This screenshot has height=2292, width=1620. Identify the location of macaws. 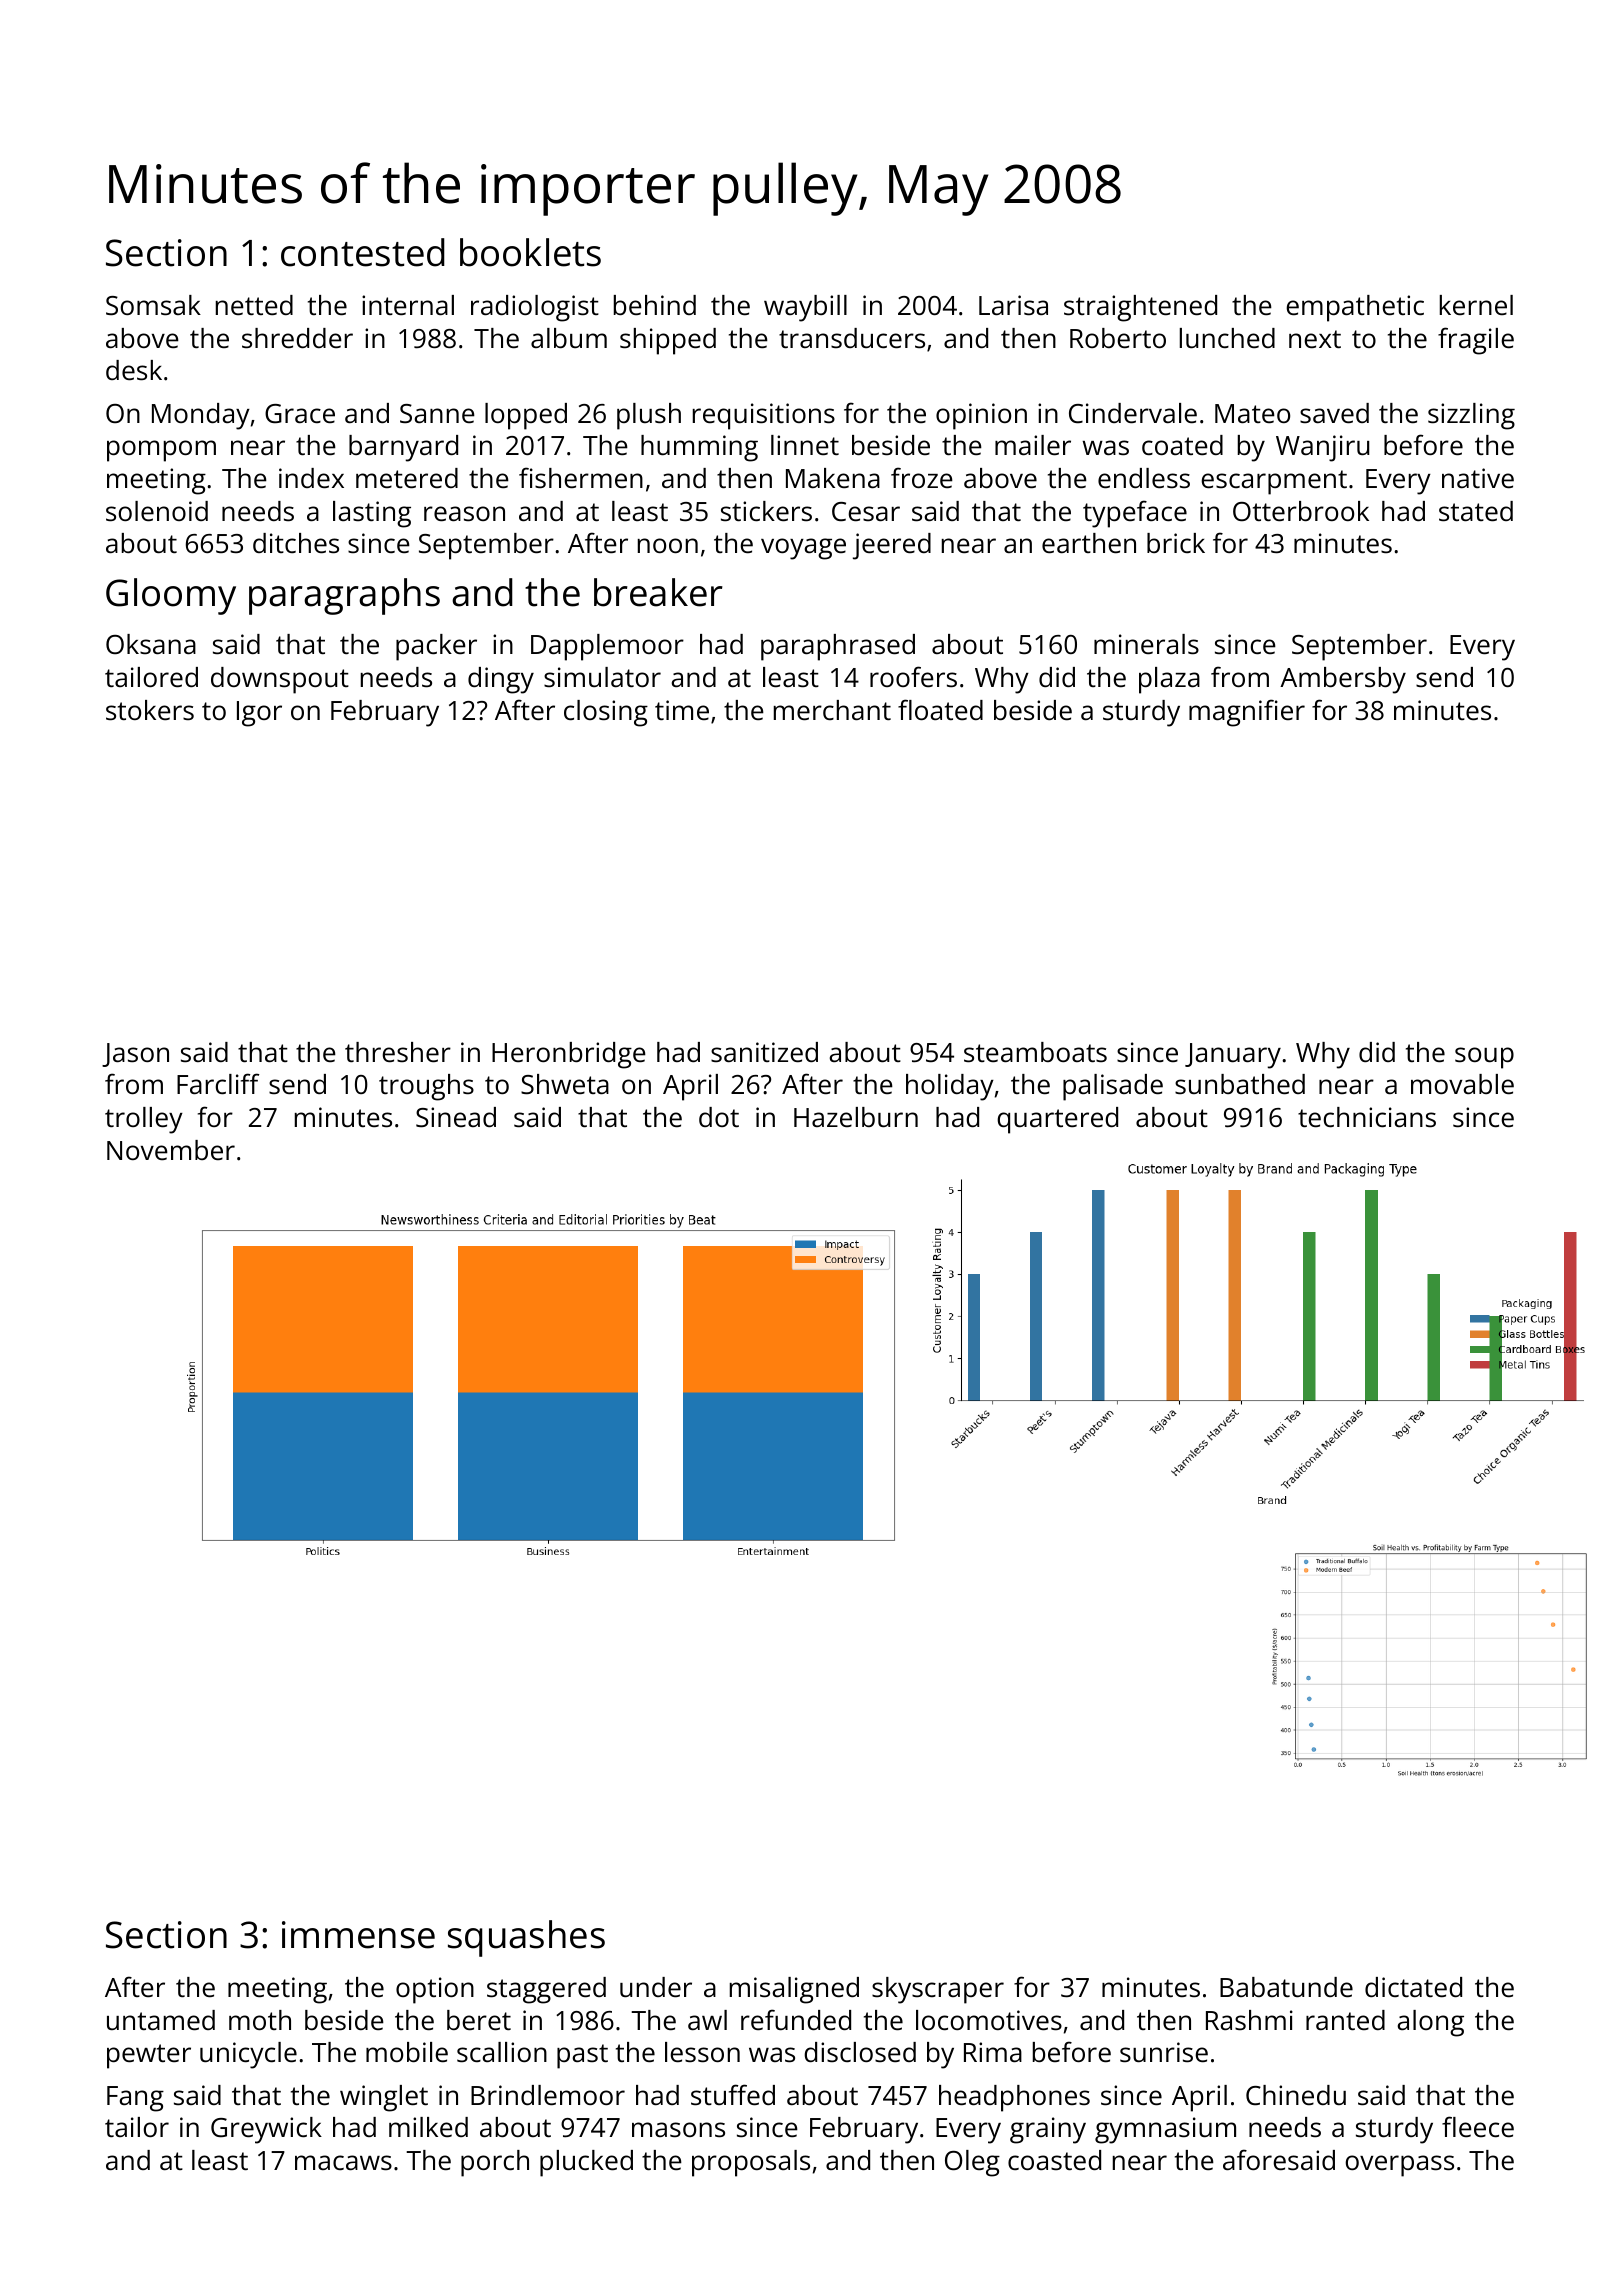
(343, 2163).
